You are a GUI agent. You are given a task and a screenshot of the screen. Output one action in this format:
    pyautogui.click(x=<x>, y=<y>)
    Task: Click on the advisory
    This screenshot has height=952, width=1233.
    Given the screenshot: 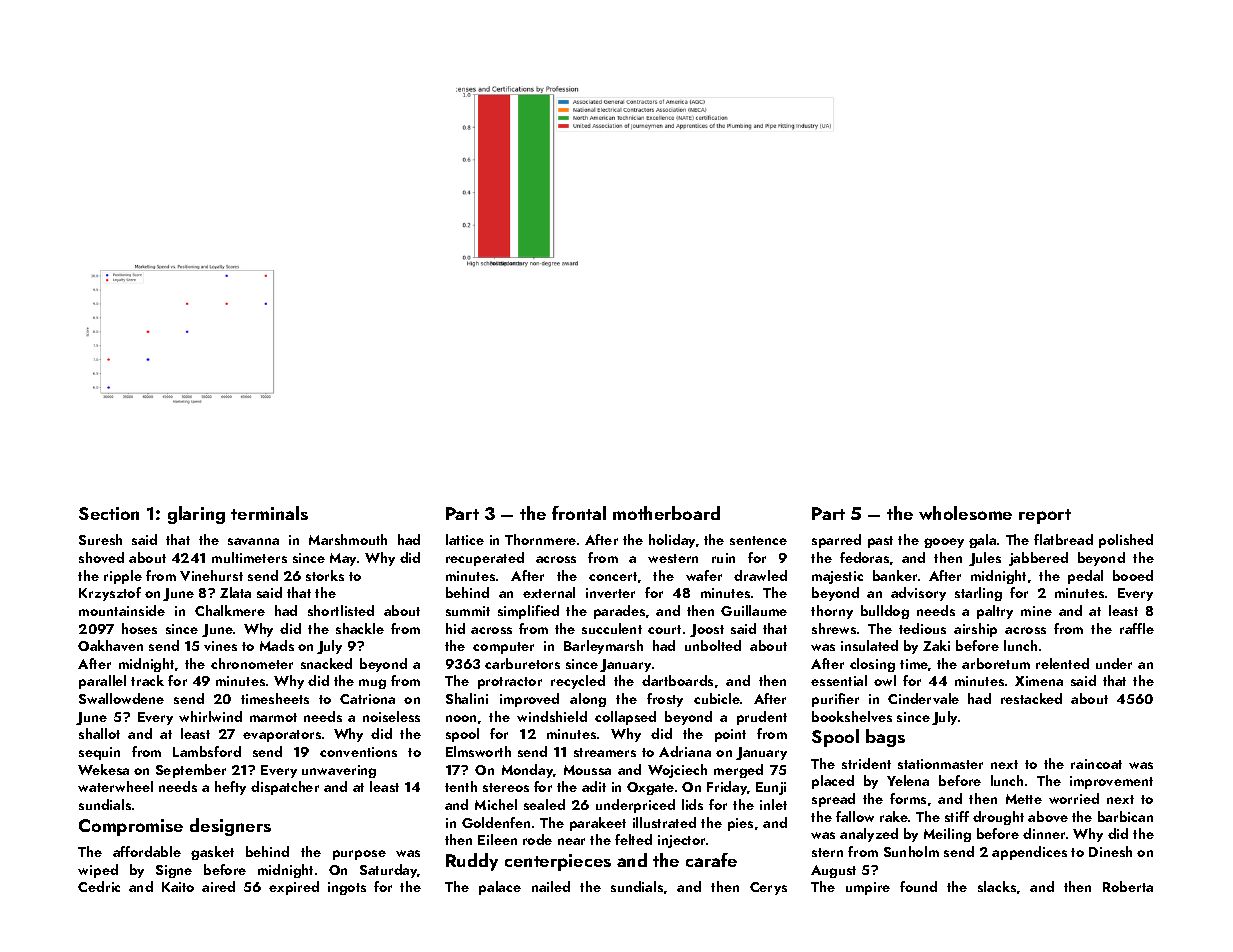 What is the action you would take?
    pyautogui.click(x=918, y=594)
